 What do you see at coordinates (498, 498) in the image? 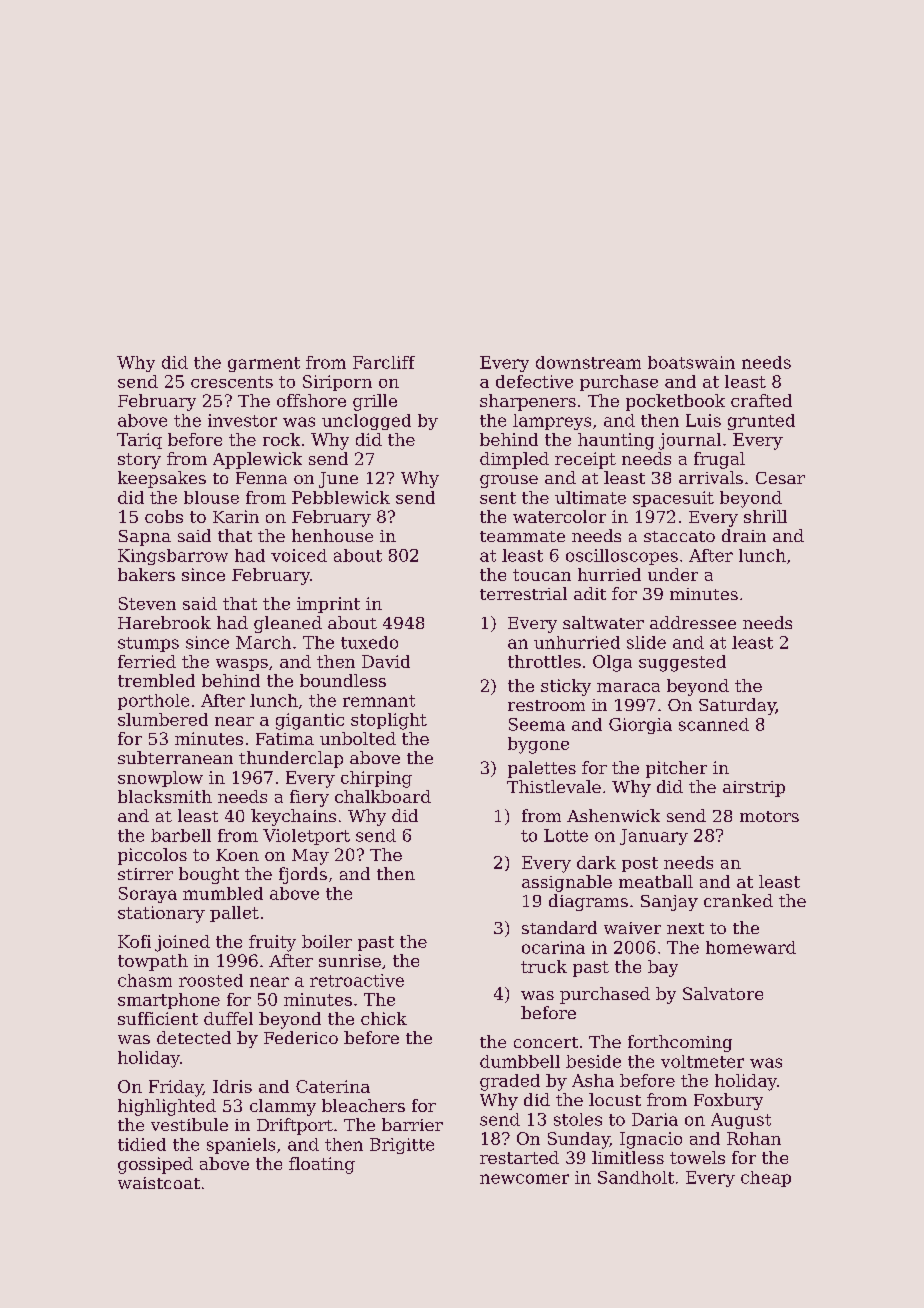
I see `sent` at bounding box center [498, 498].
